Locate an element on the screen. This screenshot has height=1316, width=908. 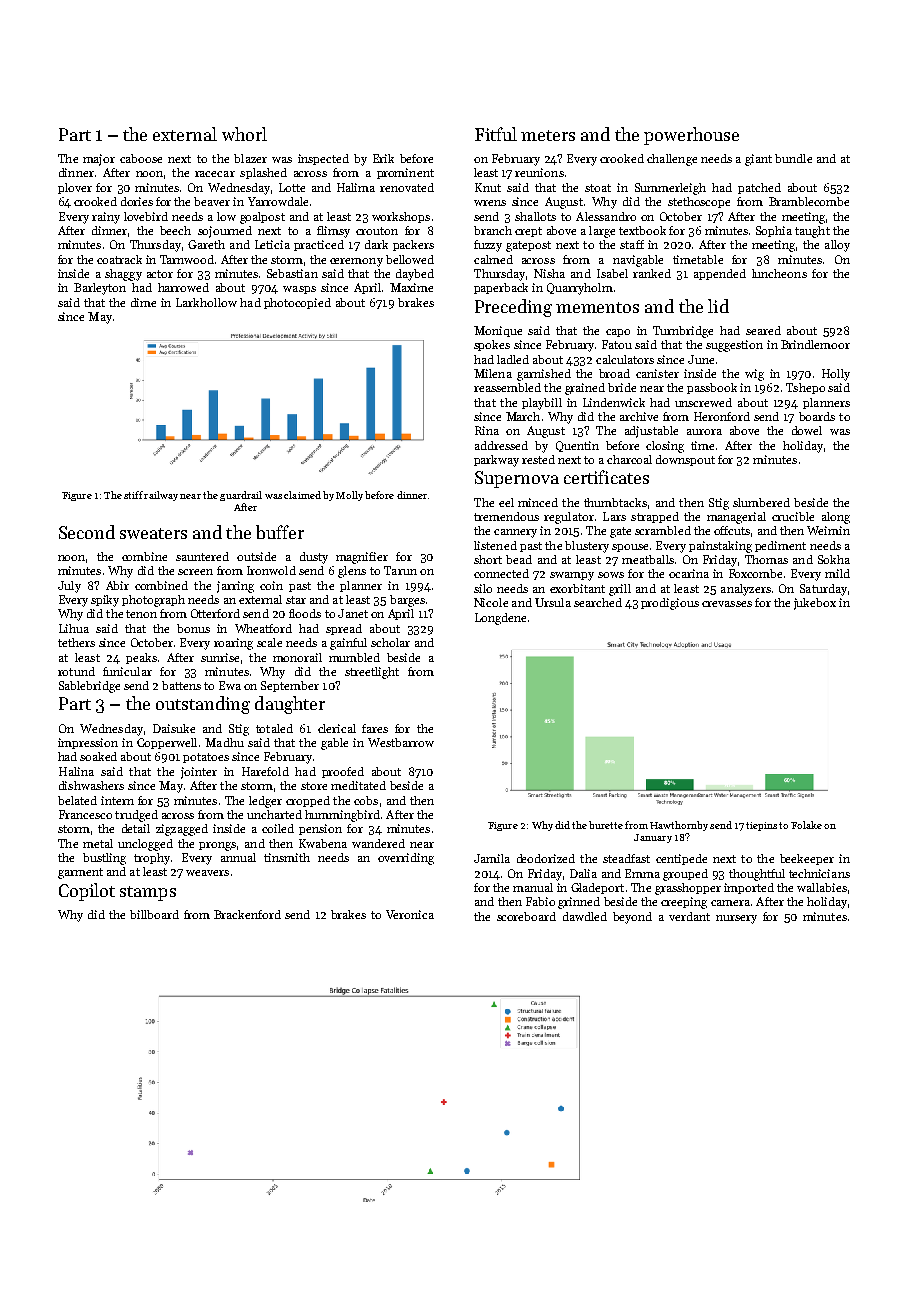
intern is located at coordinates (117, 800).
